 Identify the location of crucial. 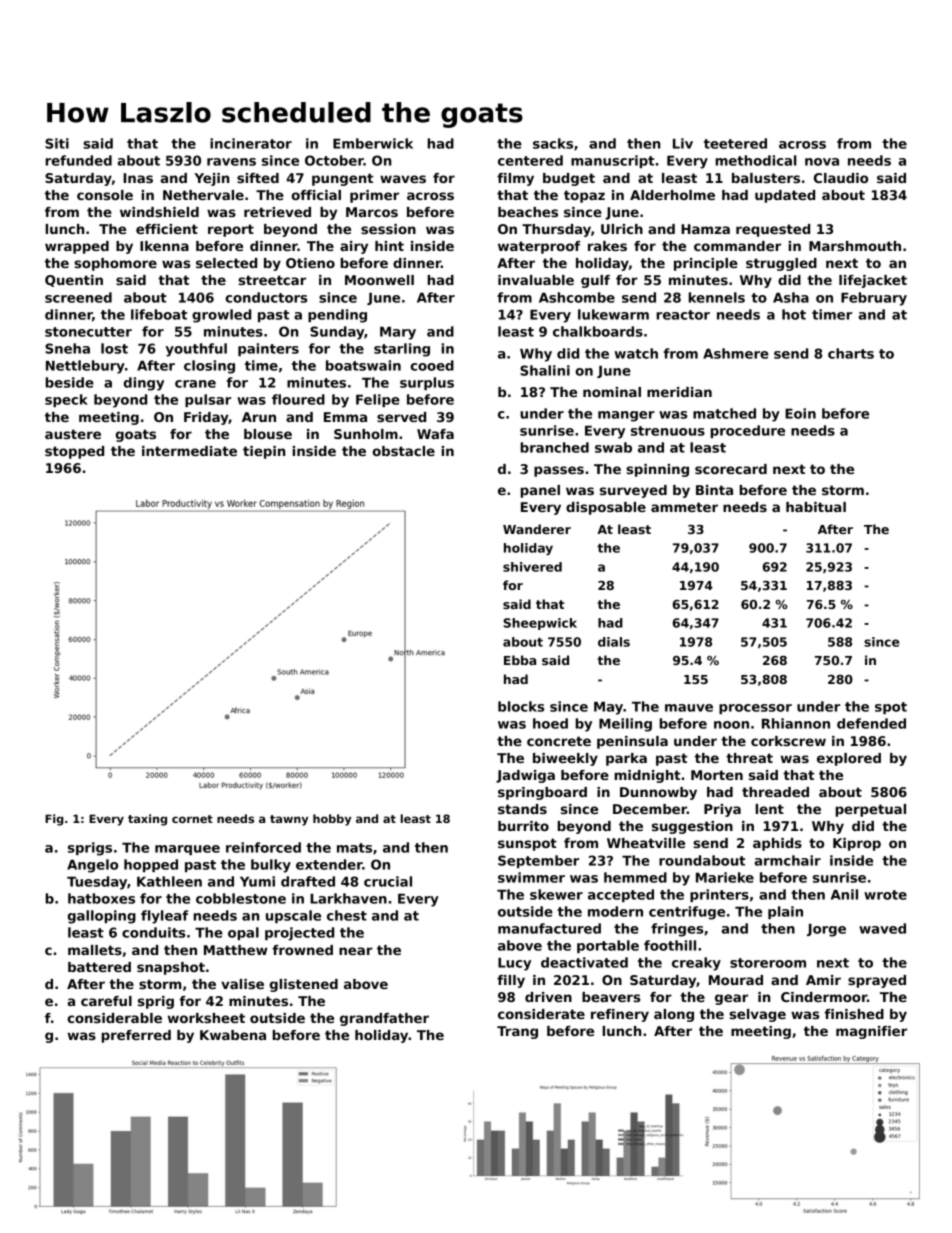
(388, 881).
